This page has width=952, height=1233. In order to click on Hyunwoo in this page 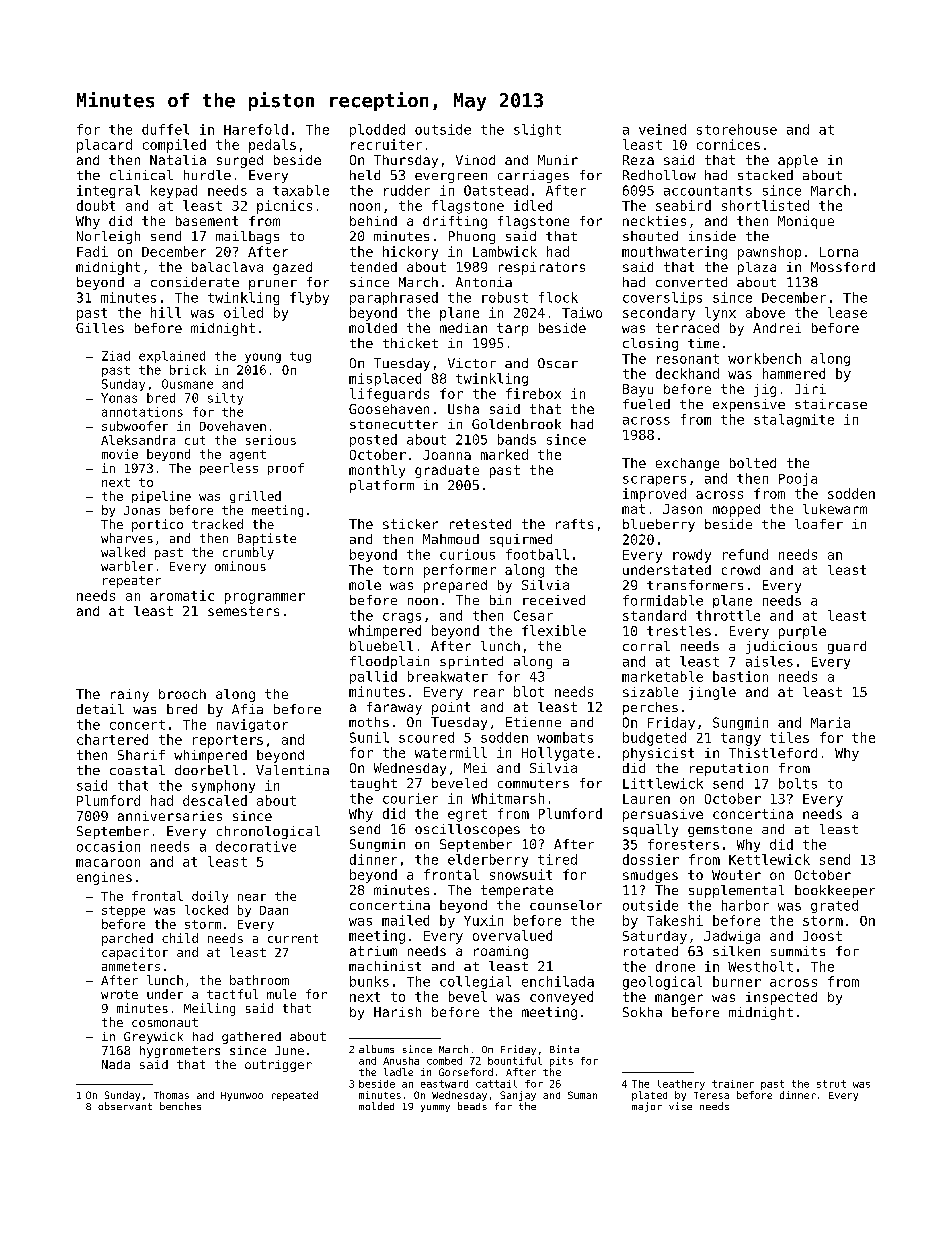, I will do `click(242, 1096)`.
